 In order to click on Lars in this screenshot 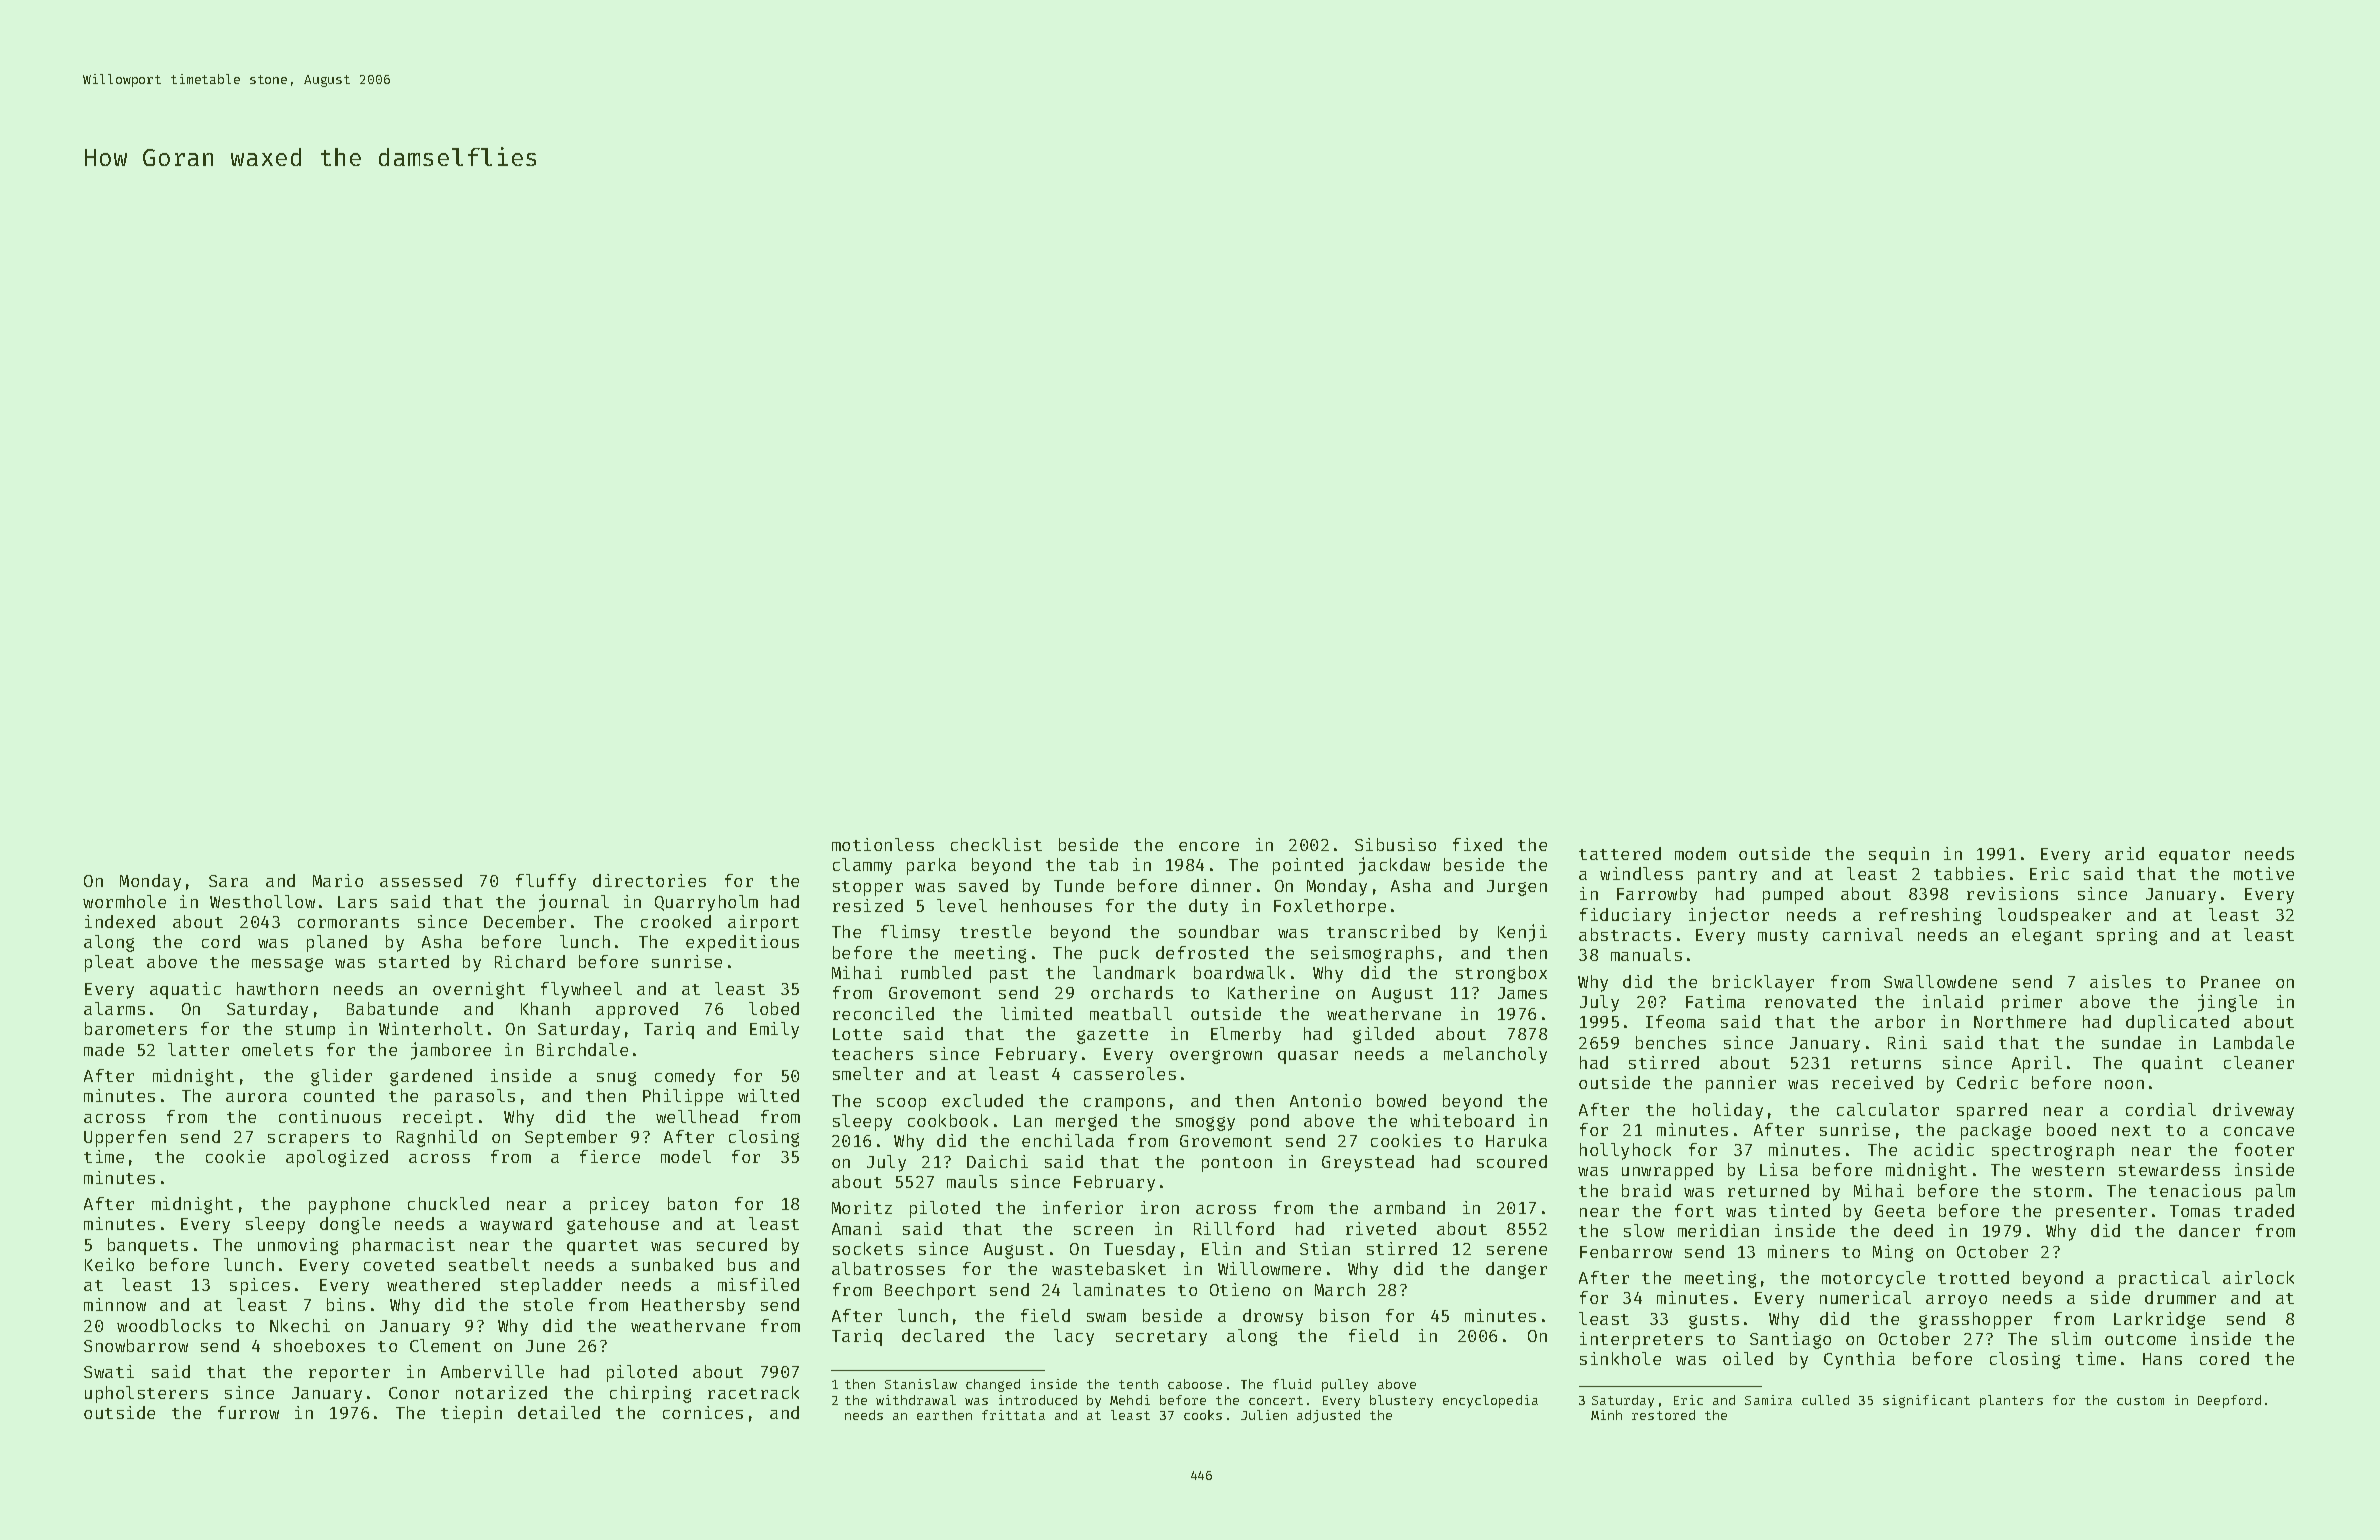, I will do `click(357, 902)`.
